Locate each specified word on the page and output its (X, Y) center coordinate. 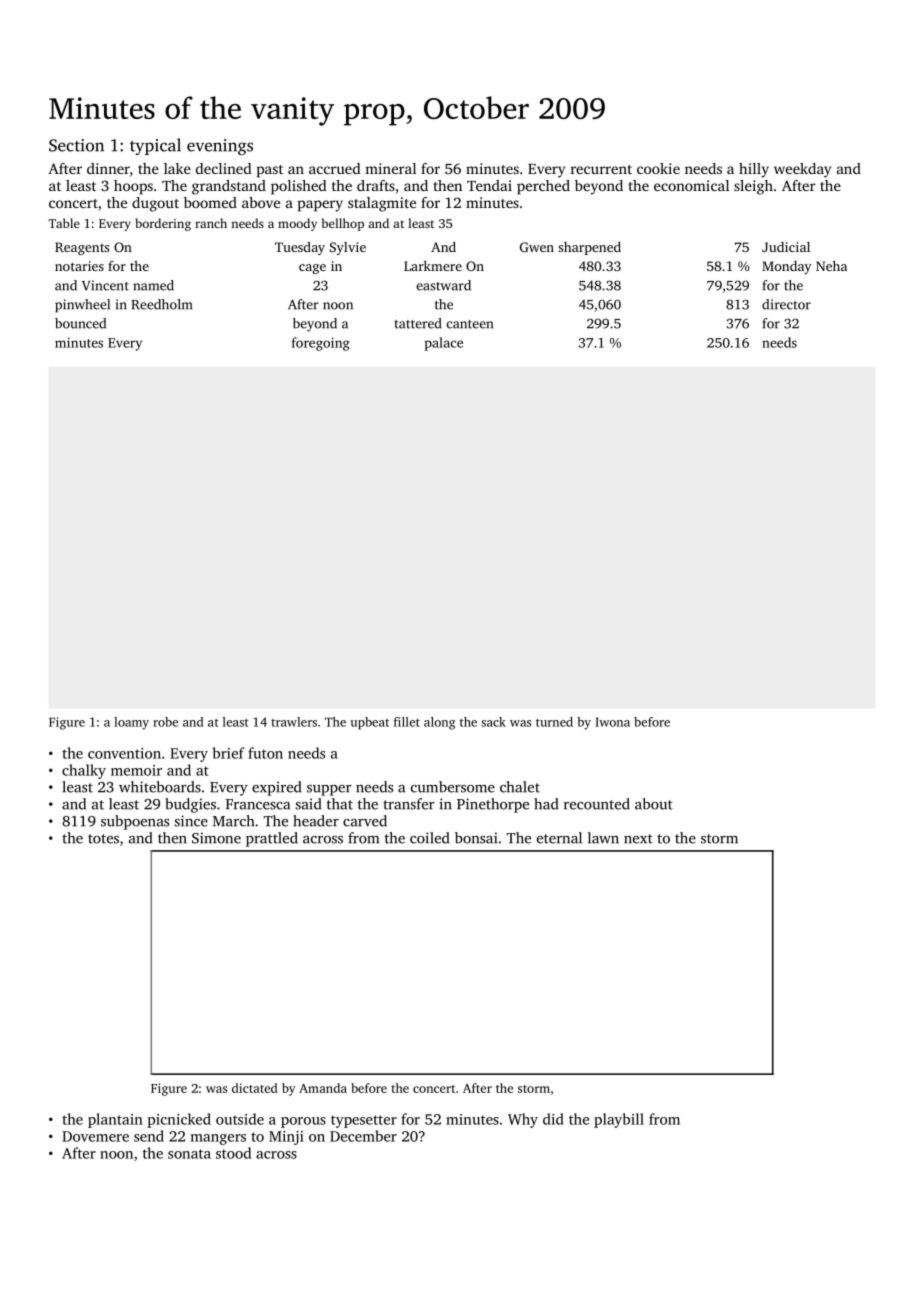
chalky (84, 771)
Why (523, 1120)
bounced (80, 323)
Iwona (612, 722)
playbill (619, 1120)
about (654, 804)
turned (554, 722)
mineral (390, 168)
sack (493, 722)
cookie (658, 168)
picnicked (179, 1120)
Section (76, 145)
